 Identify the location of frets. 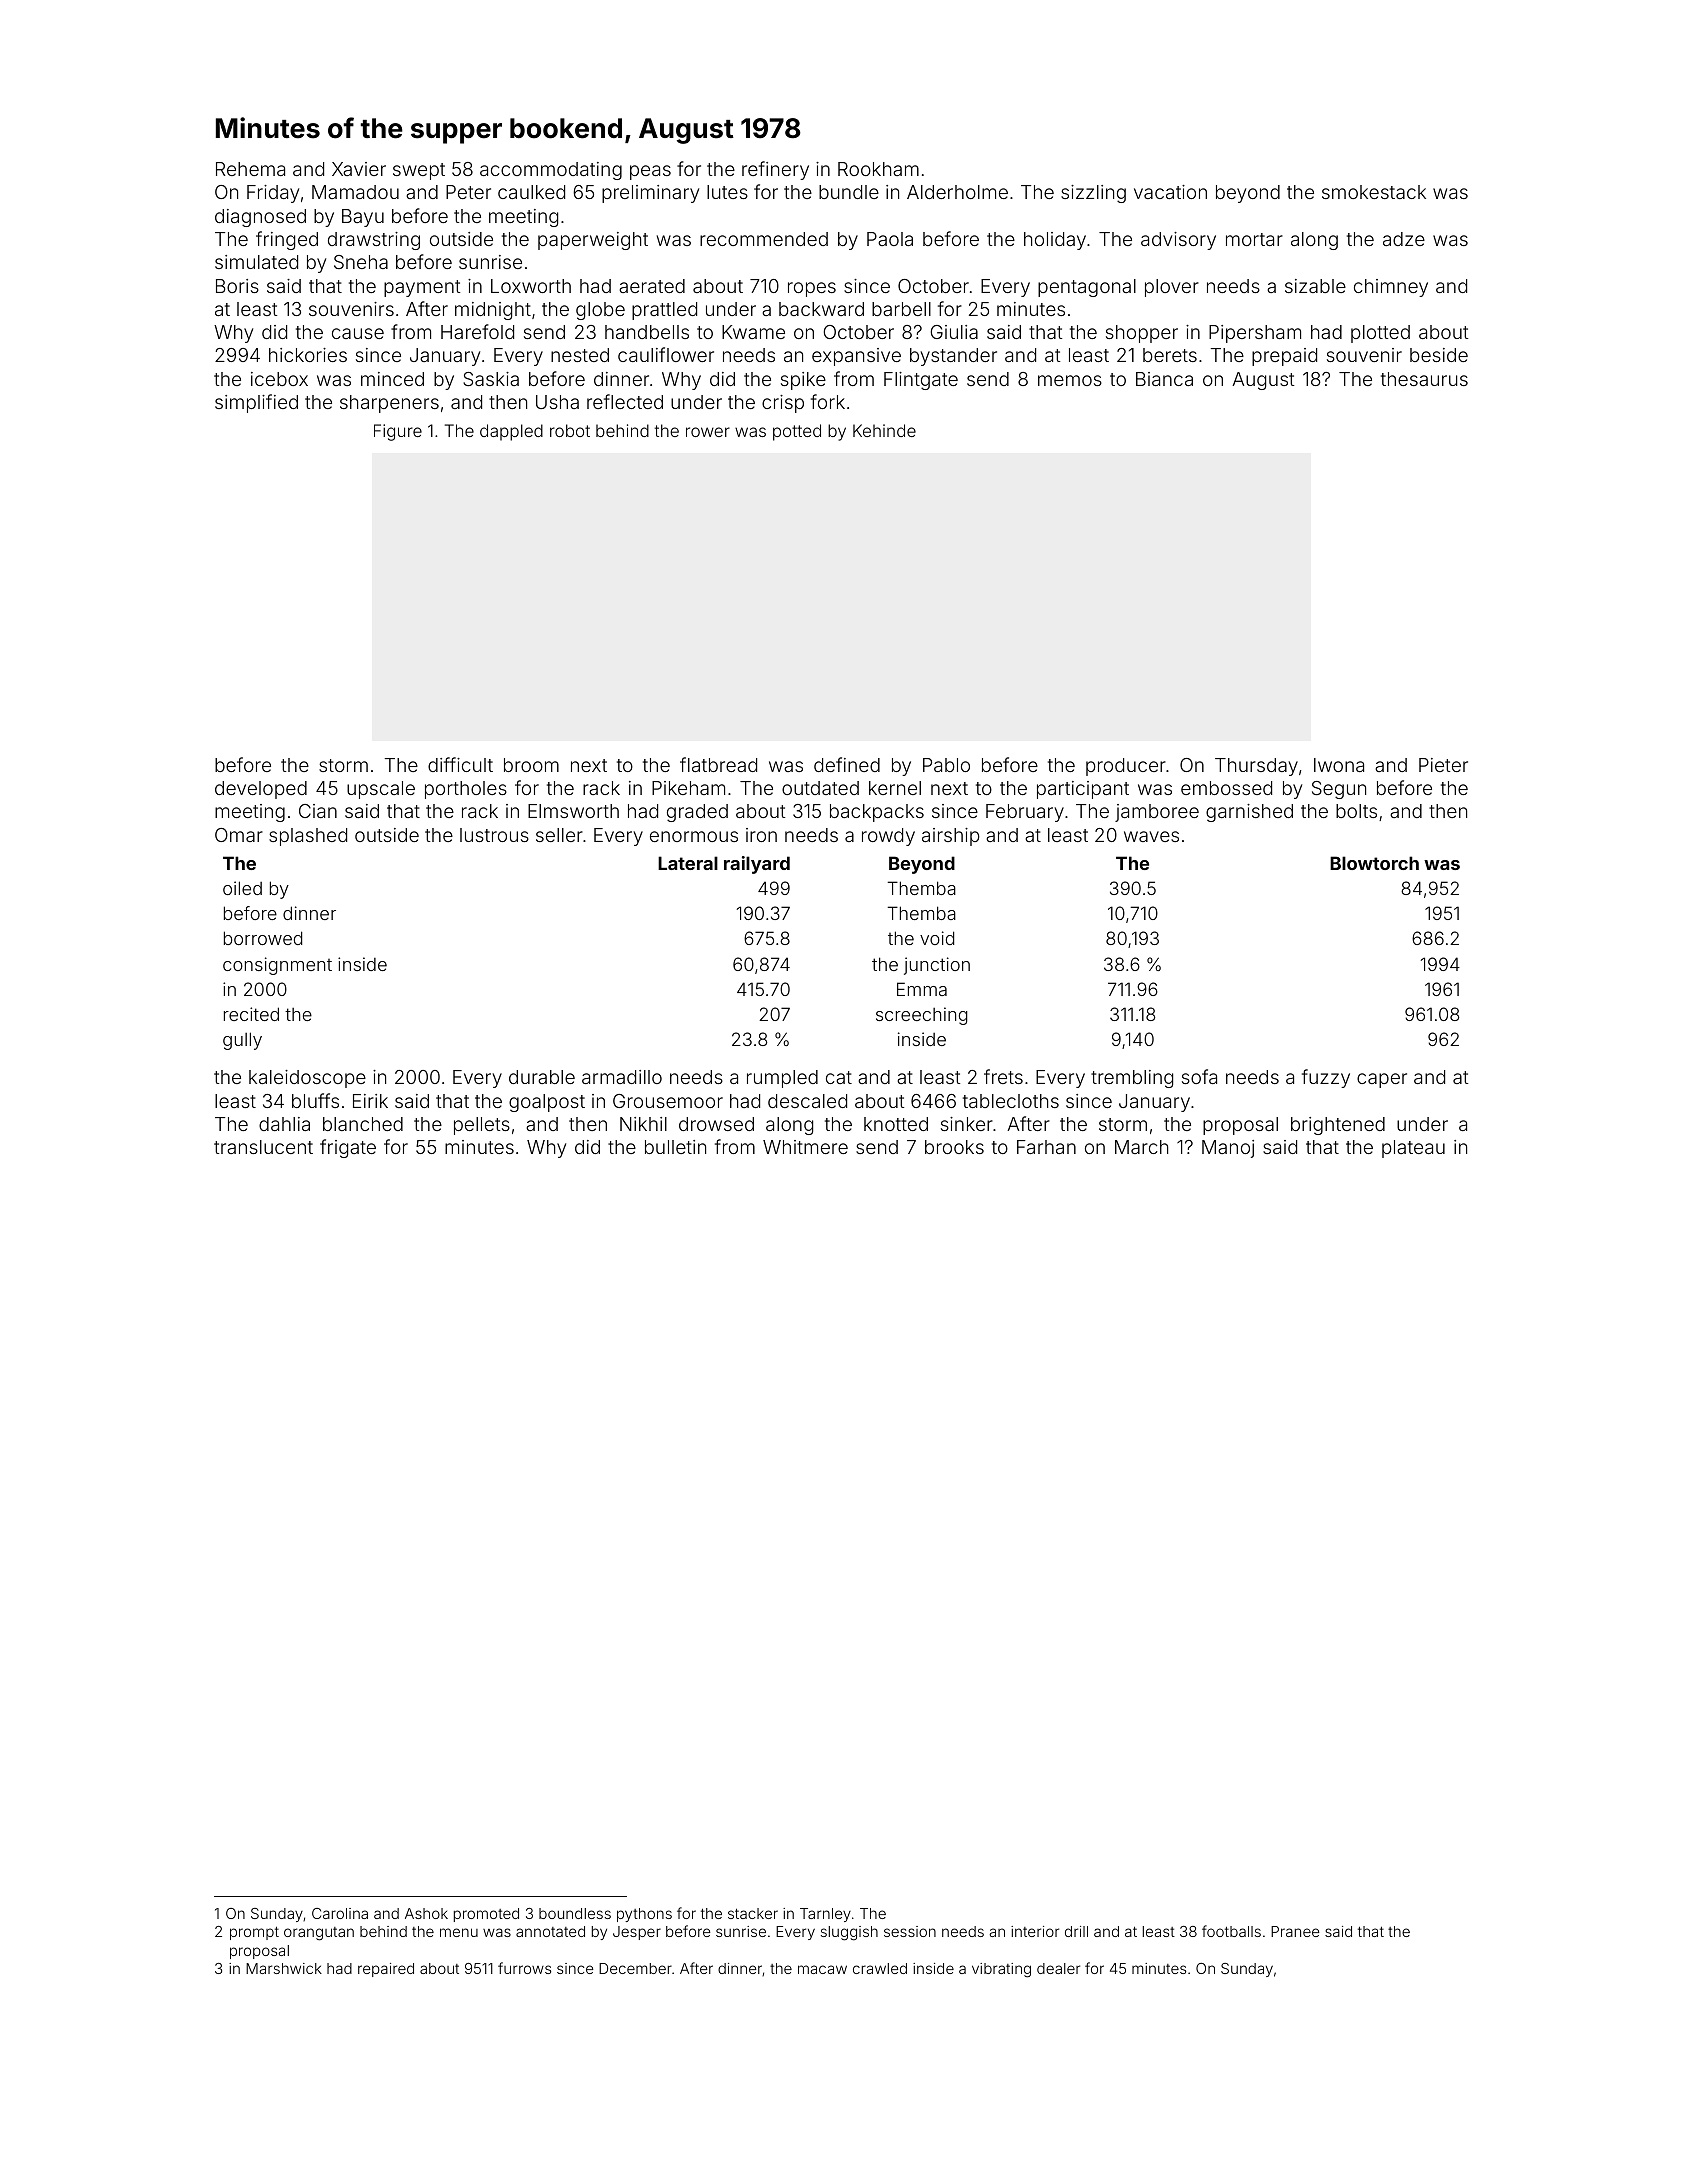
(1003, 1076).
